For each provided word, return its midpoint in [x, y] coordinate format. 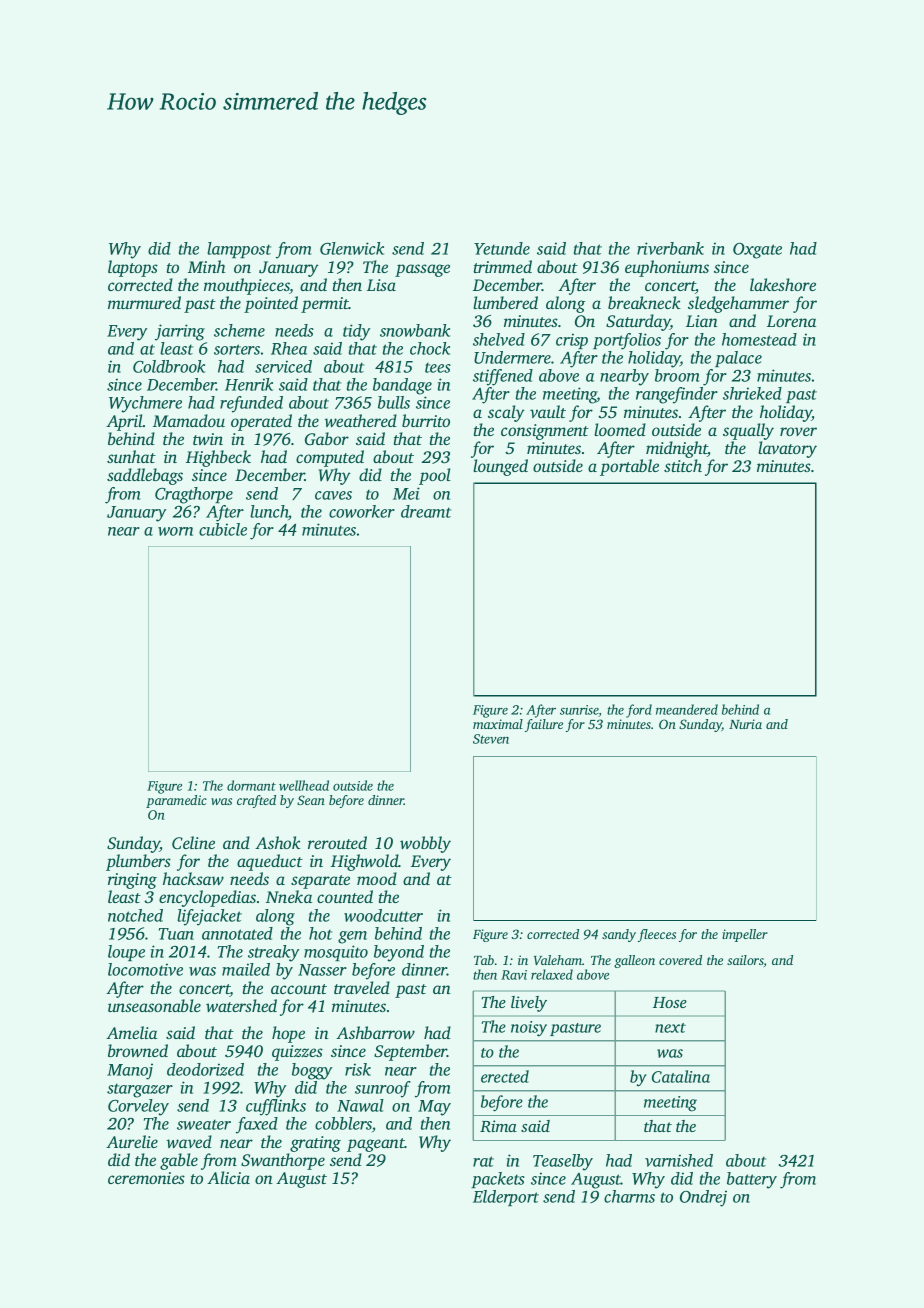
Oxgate [757, 251]
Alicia [228, 1177]
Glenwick [352, 248]
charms [629, 1196]
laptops [133, 268]
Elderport [506, 1198]
